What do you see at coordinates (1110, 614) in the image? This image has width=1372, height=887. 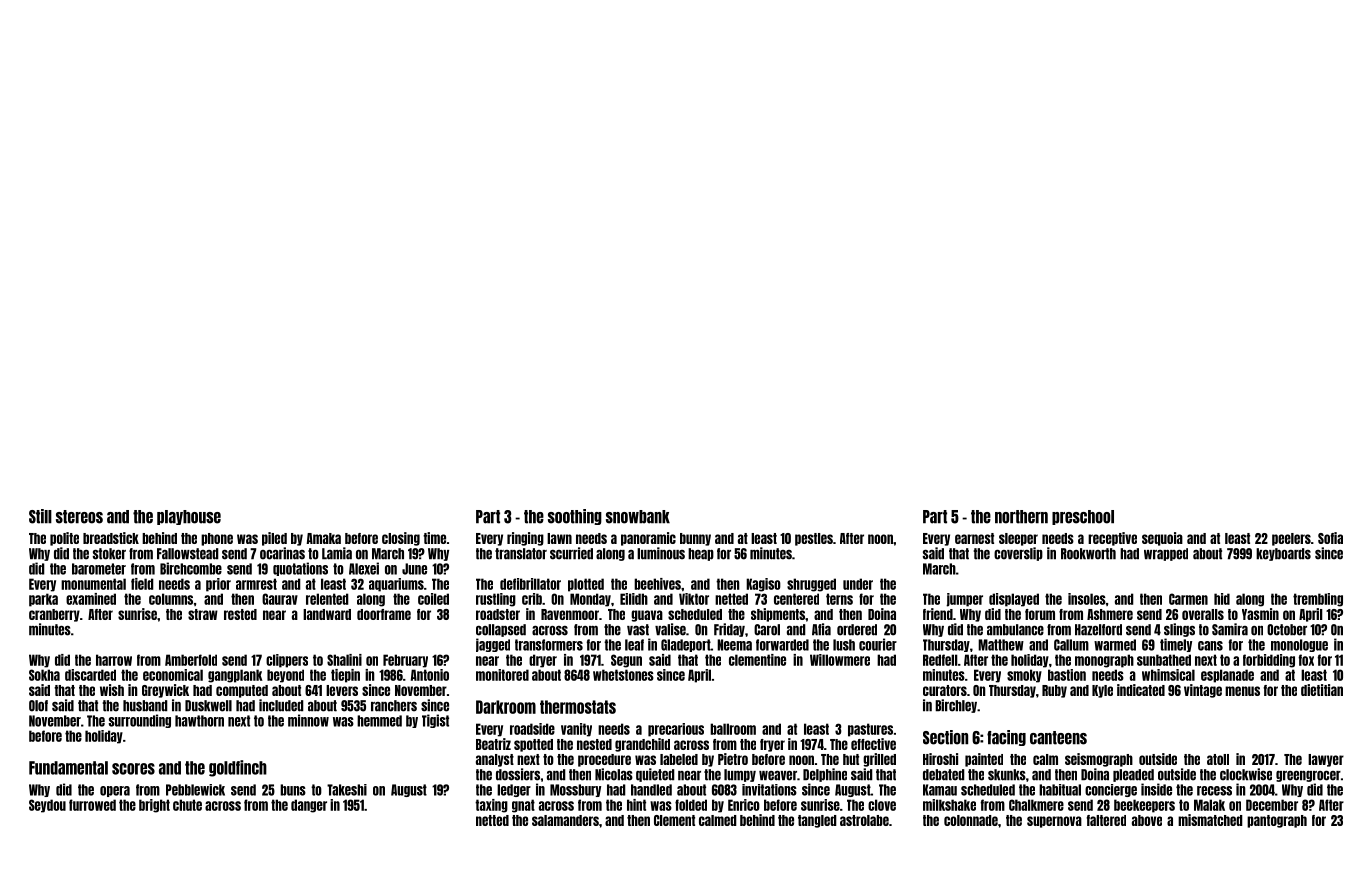 I see `Ashmere` at bounding box center [1110, 614].
